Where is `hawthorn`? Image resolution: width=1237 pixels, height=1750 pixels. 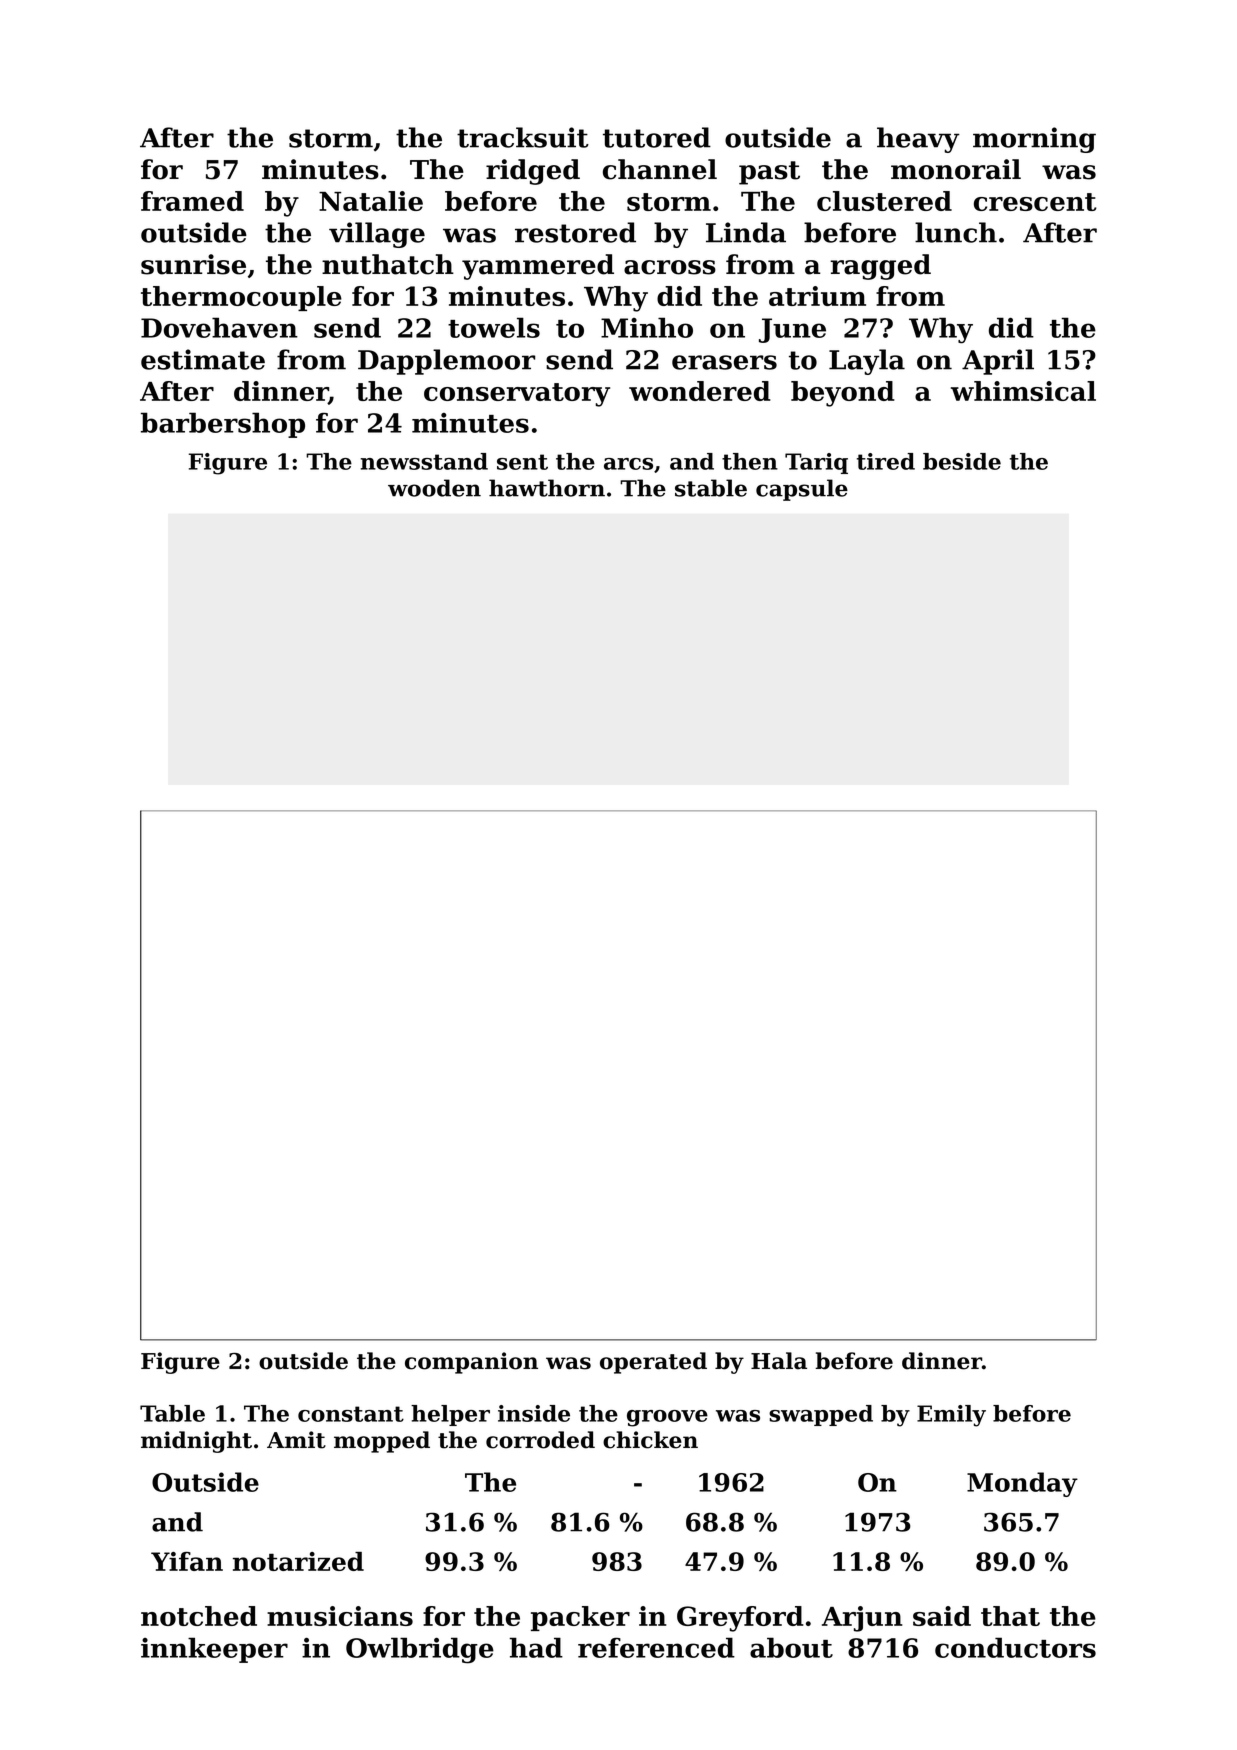
hawthorn is located at coordinates (547, 488).
